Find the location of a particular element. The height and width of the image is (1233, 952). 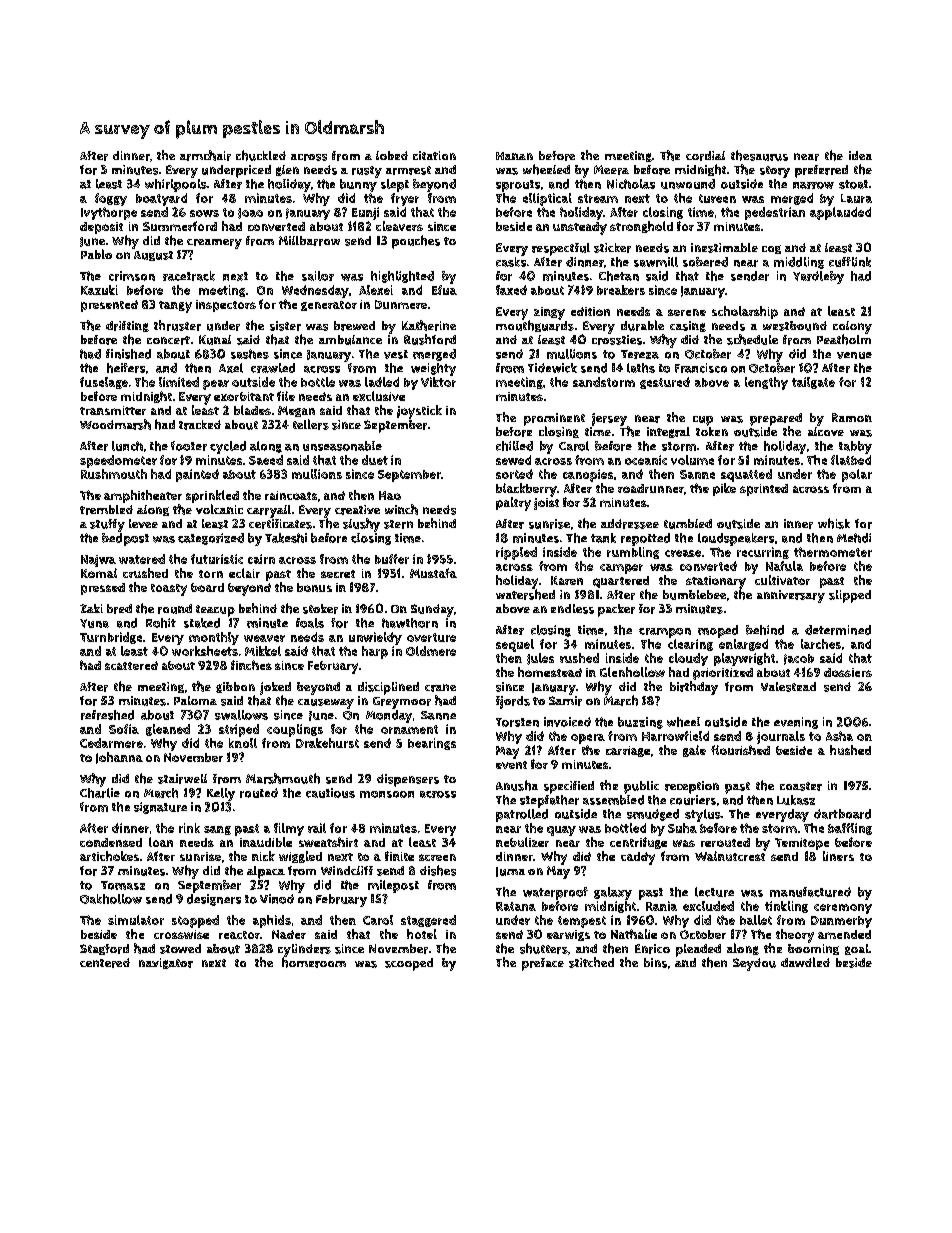

tailgate is located at coordinates (813, 383).
